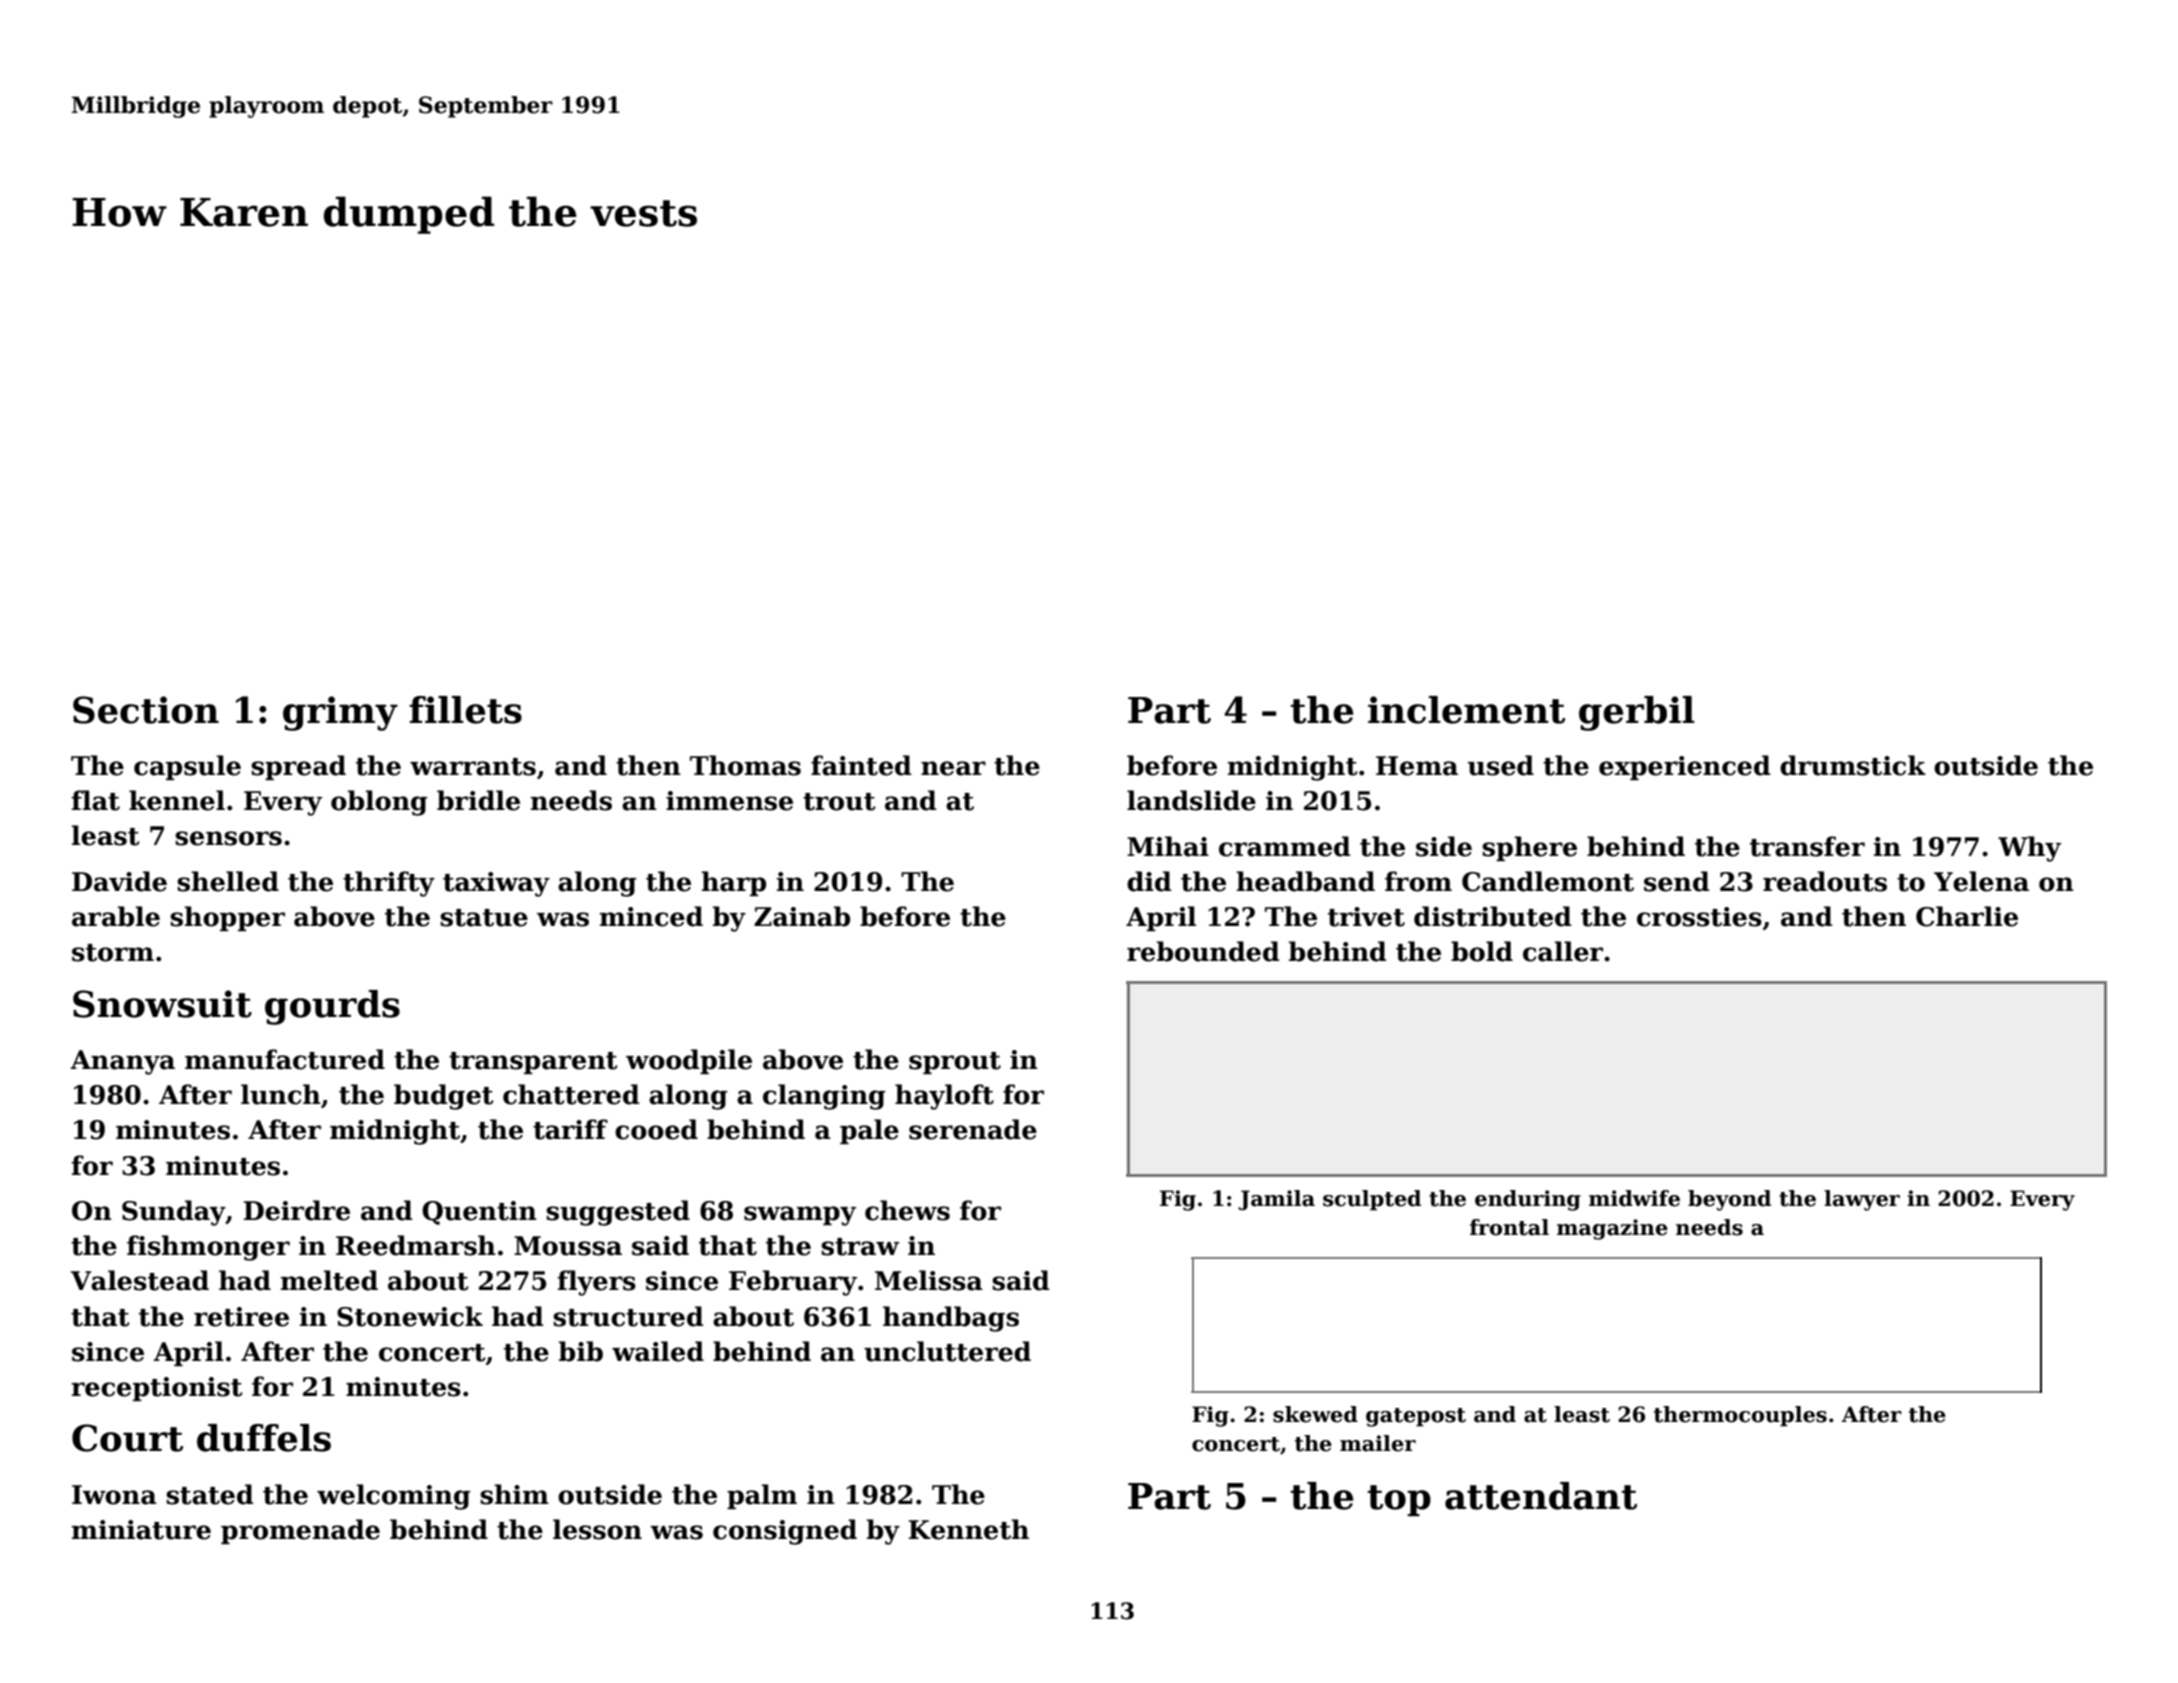 Image resolution: width=2178 pixels, height=1683 pixels. What do you see at coordinates (1862, 1200) in the page?
I see `lawyer` at bounding box center [1862, 1200].
